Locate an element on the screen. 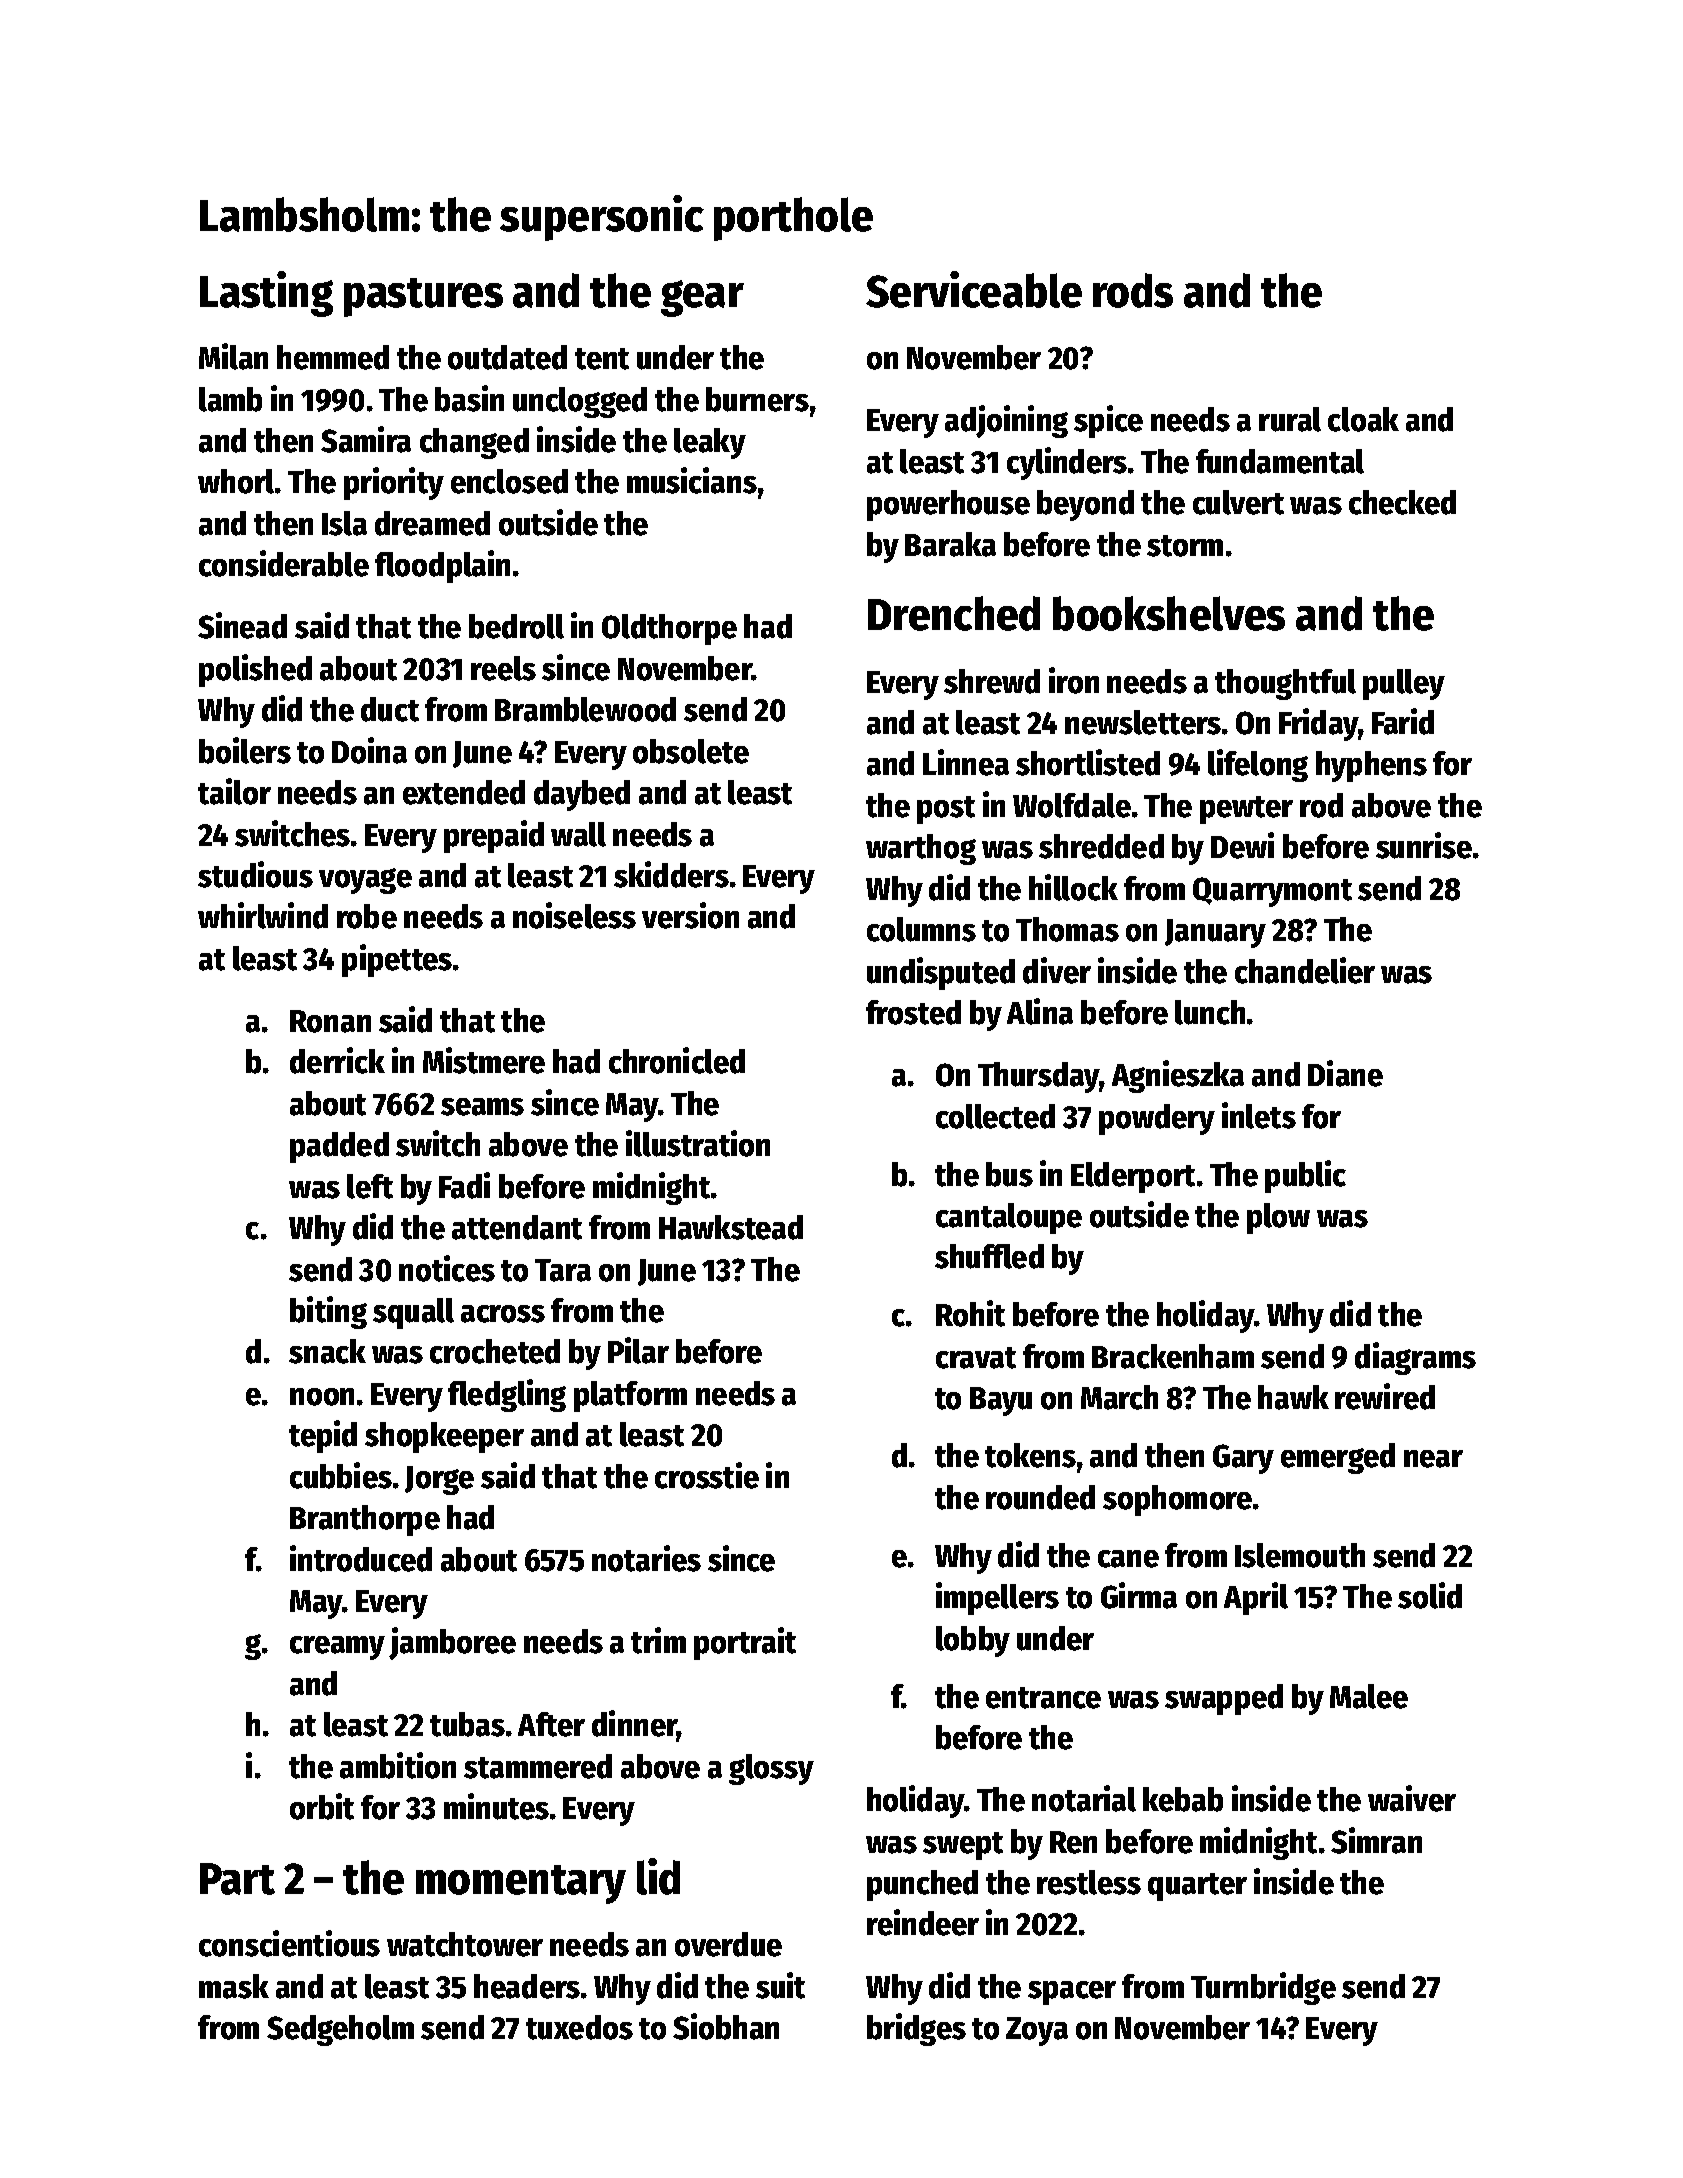 The image size is (1683, 2178). ambition is located at coordinates (398, 1765).
